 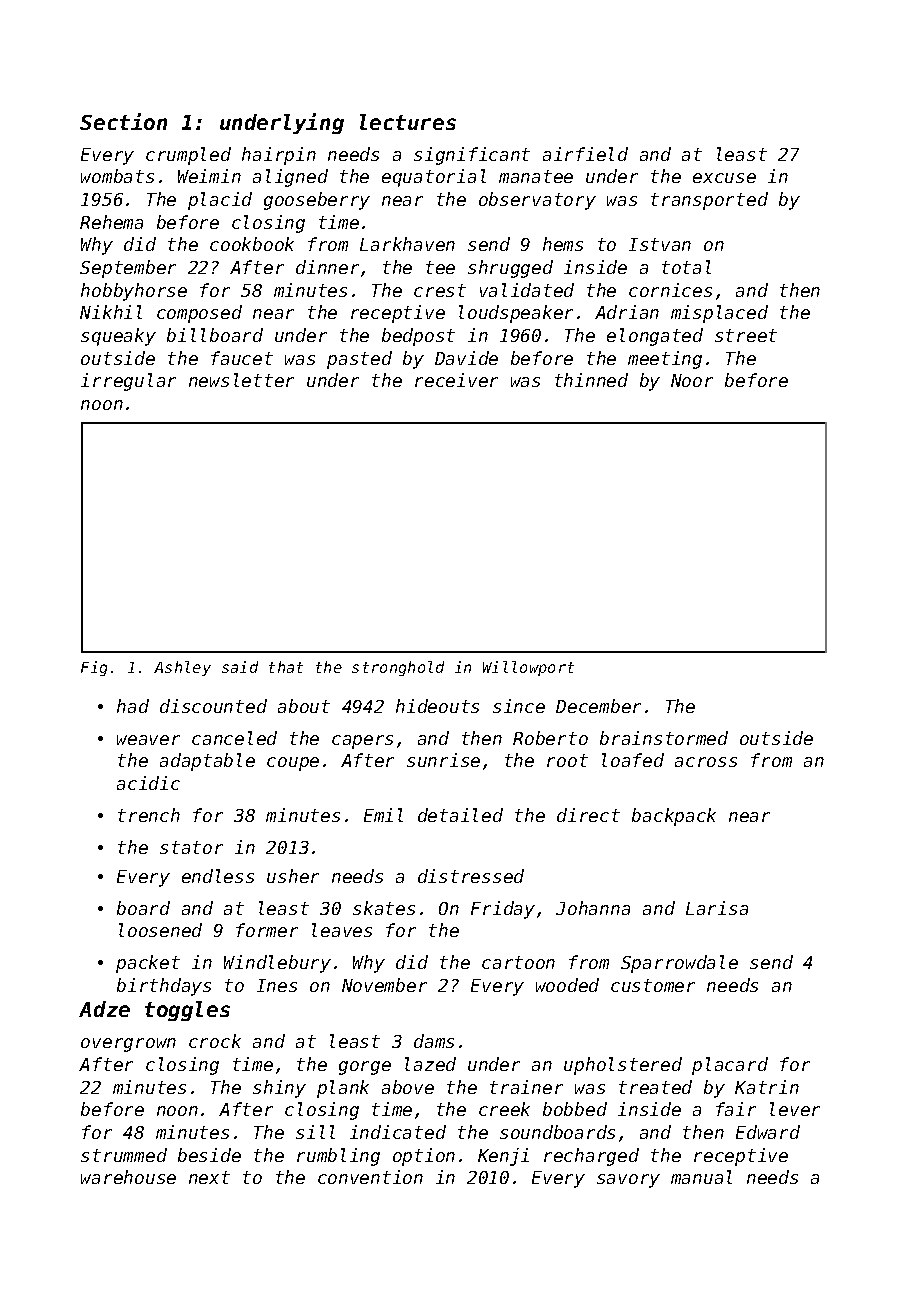 I want to click on receiver, so click(x=456, y=380).
